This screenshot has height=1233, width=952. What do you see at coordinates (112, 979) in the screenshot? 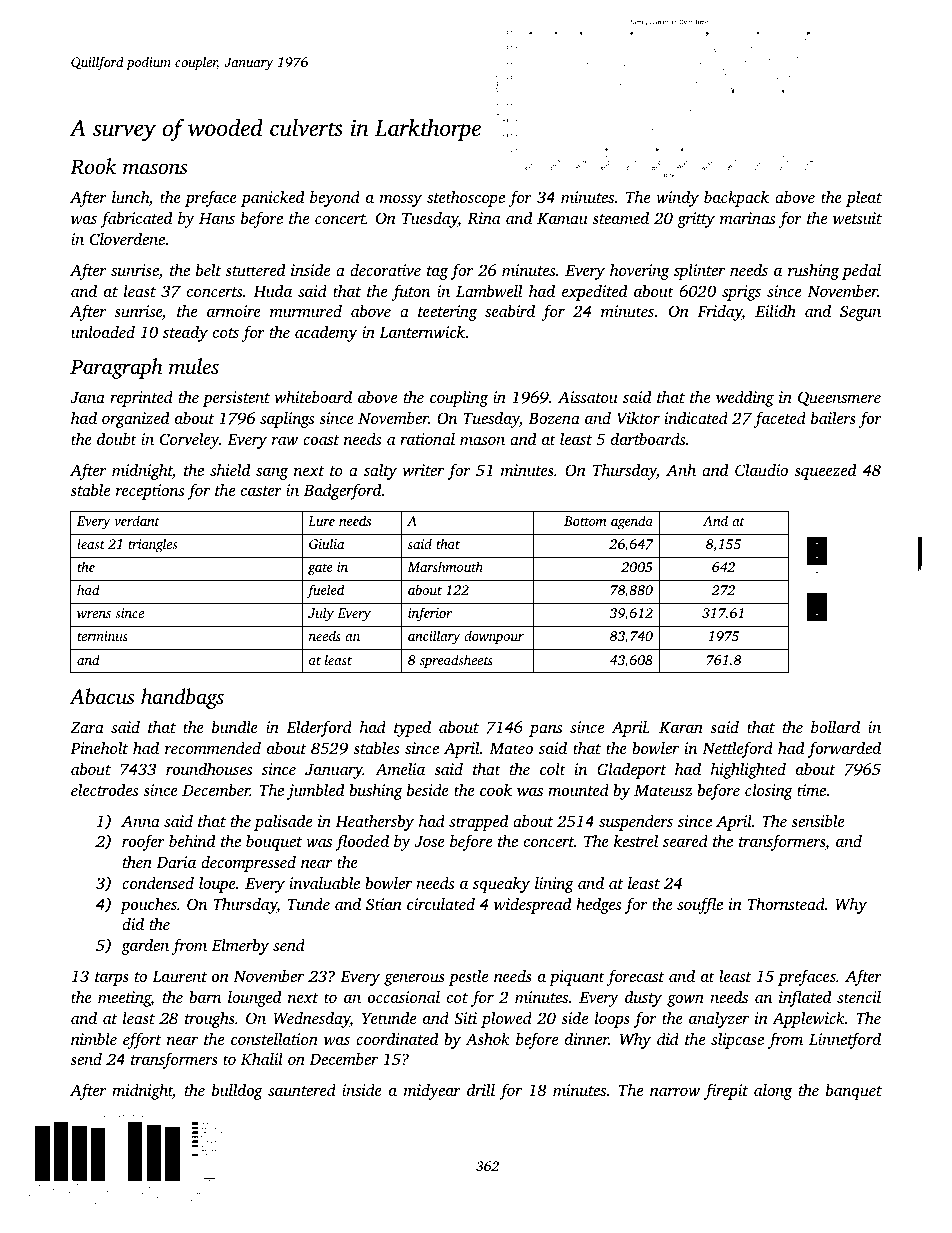
I see `tarps` at bounding box center [112, 979].
